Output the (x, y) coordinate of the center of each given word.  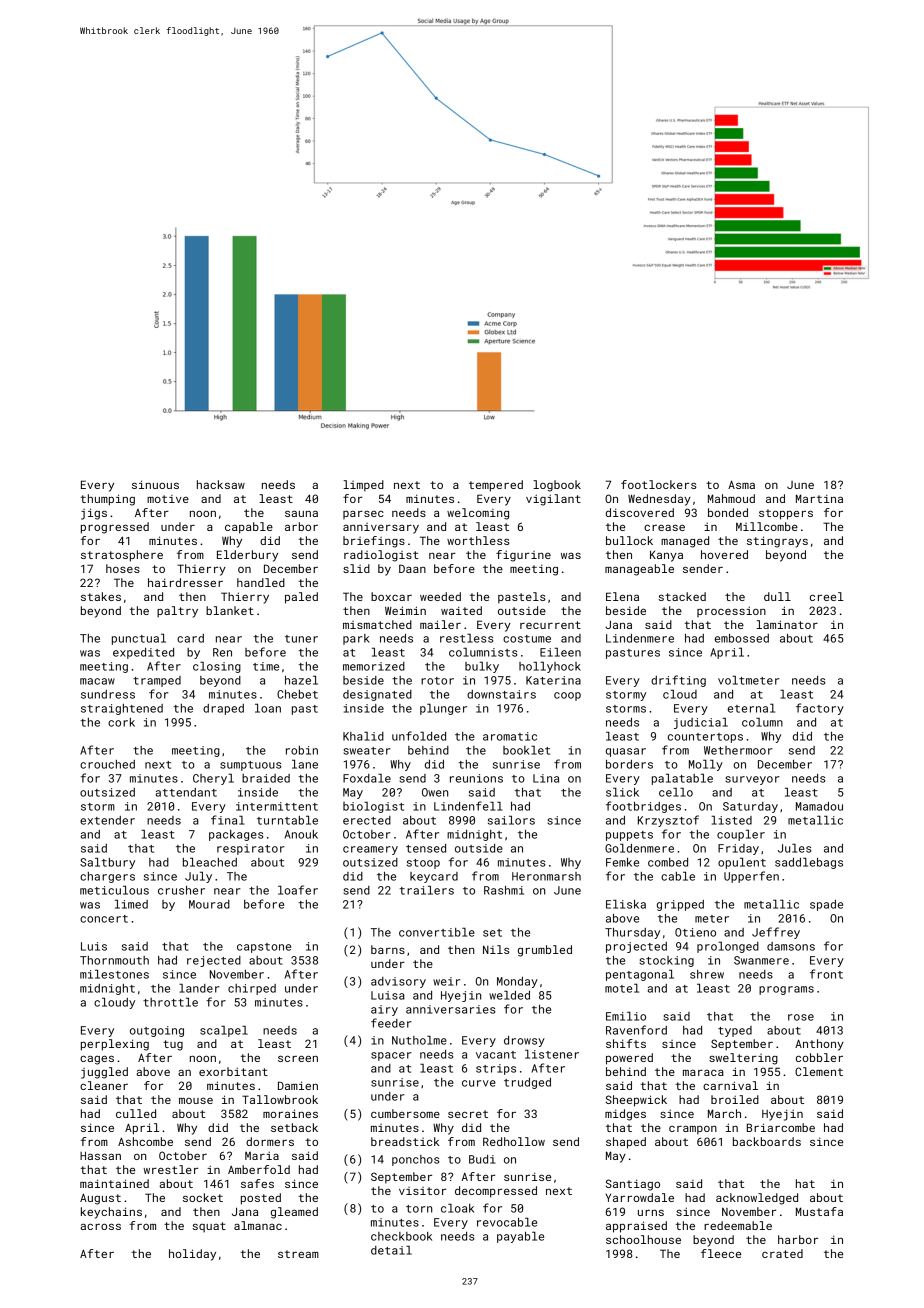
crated (782, 1253)
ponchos (415, 1160)
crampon (693, 1130)
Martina (819, 498)
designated (377, 695)
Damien (298, 1085)
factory (820, 709)
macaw (97, 681)
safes (257, 1183)
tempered (496, 486)
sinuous (155, 484)
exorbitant (233, 1071)
